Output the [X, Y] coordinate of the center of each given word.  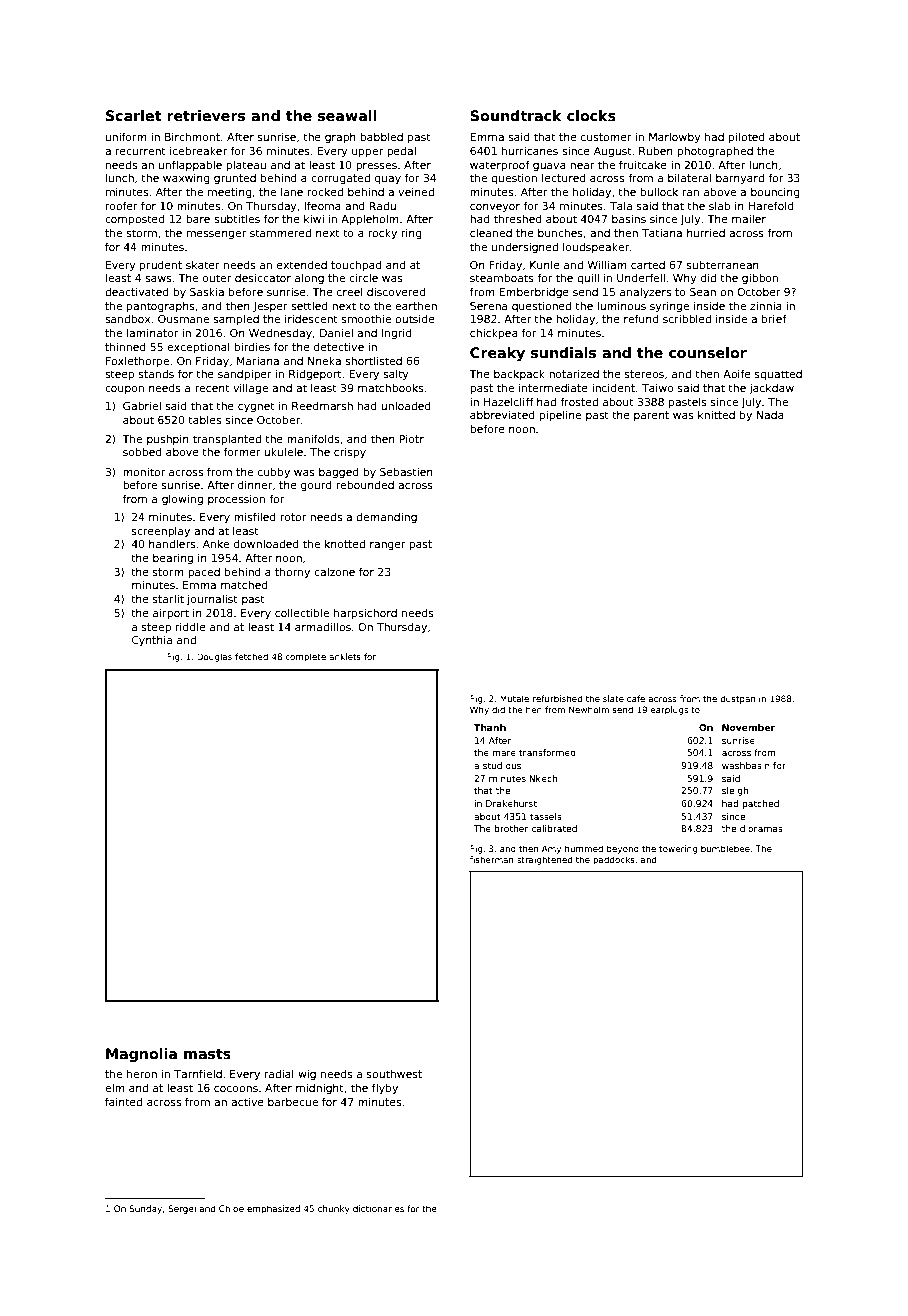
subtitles [237, 218]
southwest [394, 1073]
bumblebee [725, 848]
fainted [123, 1101]
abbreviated [502, 415]
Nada [770, 415]
